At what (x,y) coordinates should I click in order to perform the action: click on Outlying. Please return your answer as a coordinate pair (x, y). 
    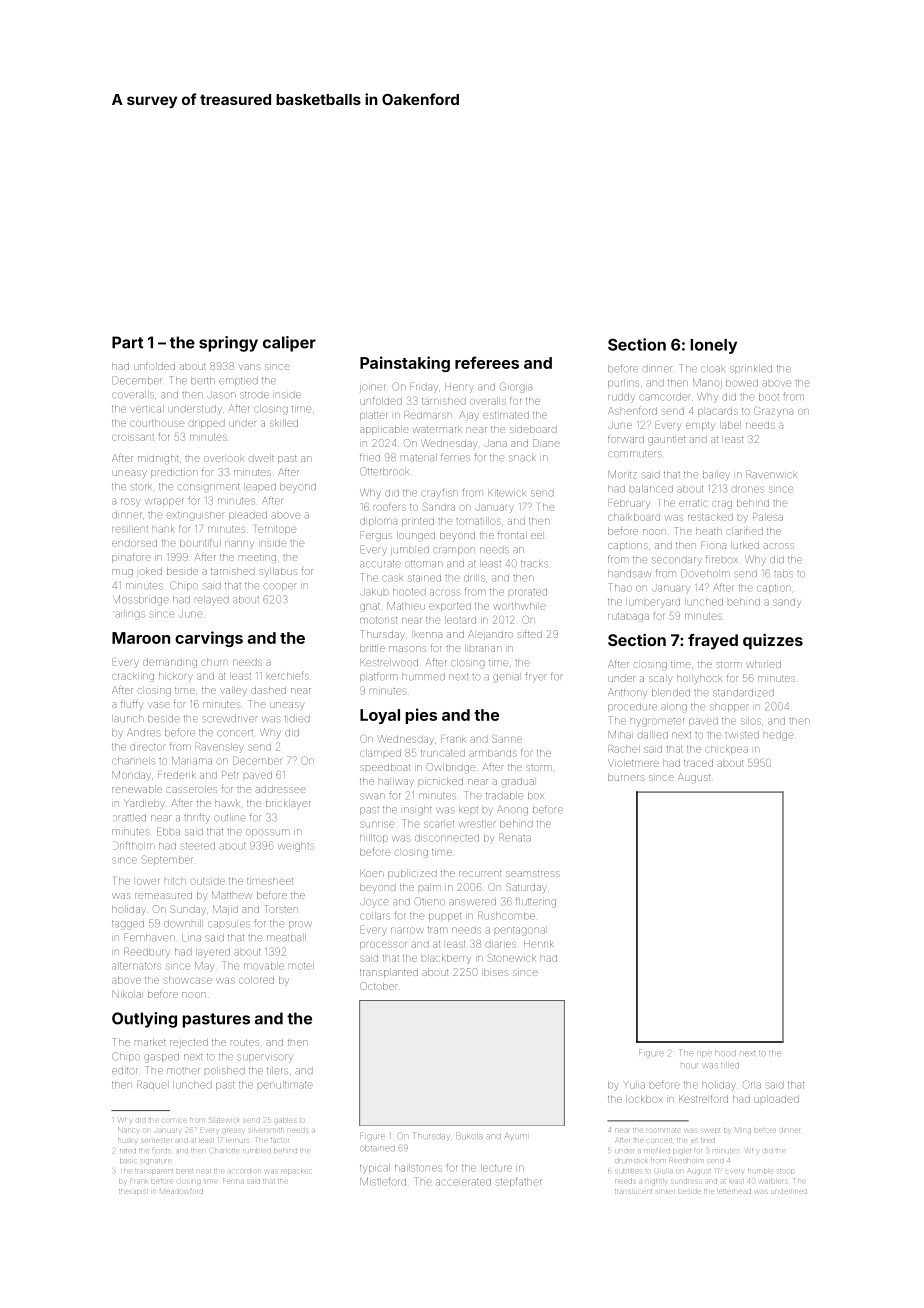
    Looking at the image, I should click on (144, 1020).
